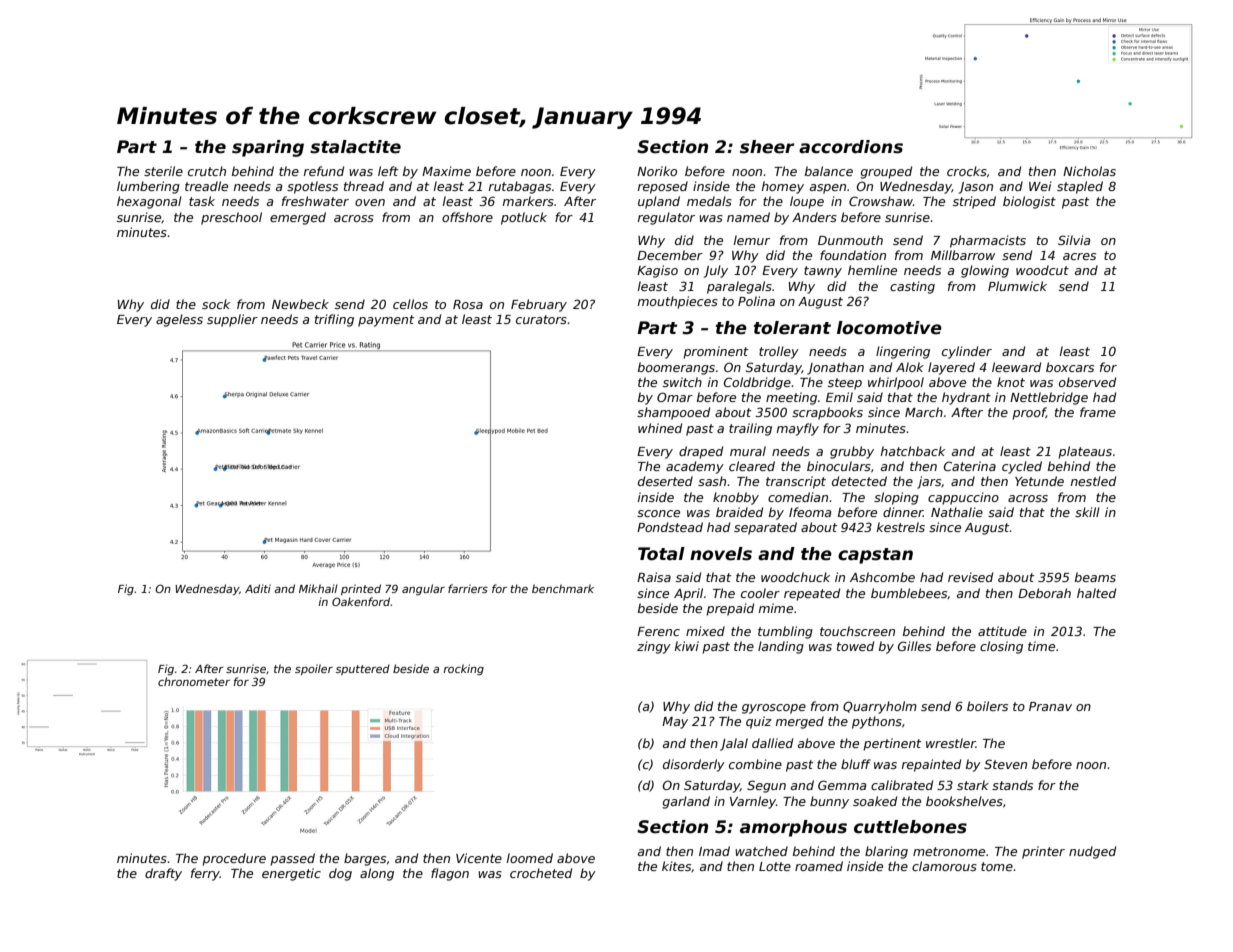 Image resolution: width=1233 pixels, height=952 pixels. I want to click on dog, so click(340, 874).
